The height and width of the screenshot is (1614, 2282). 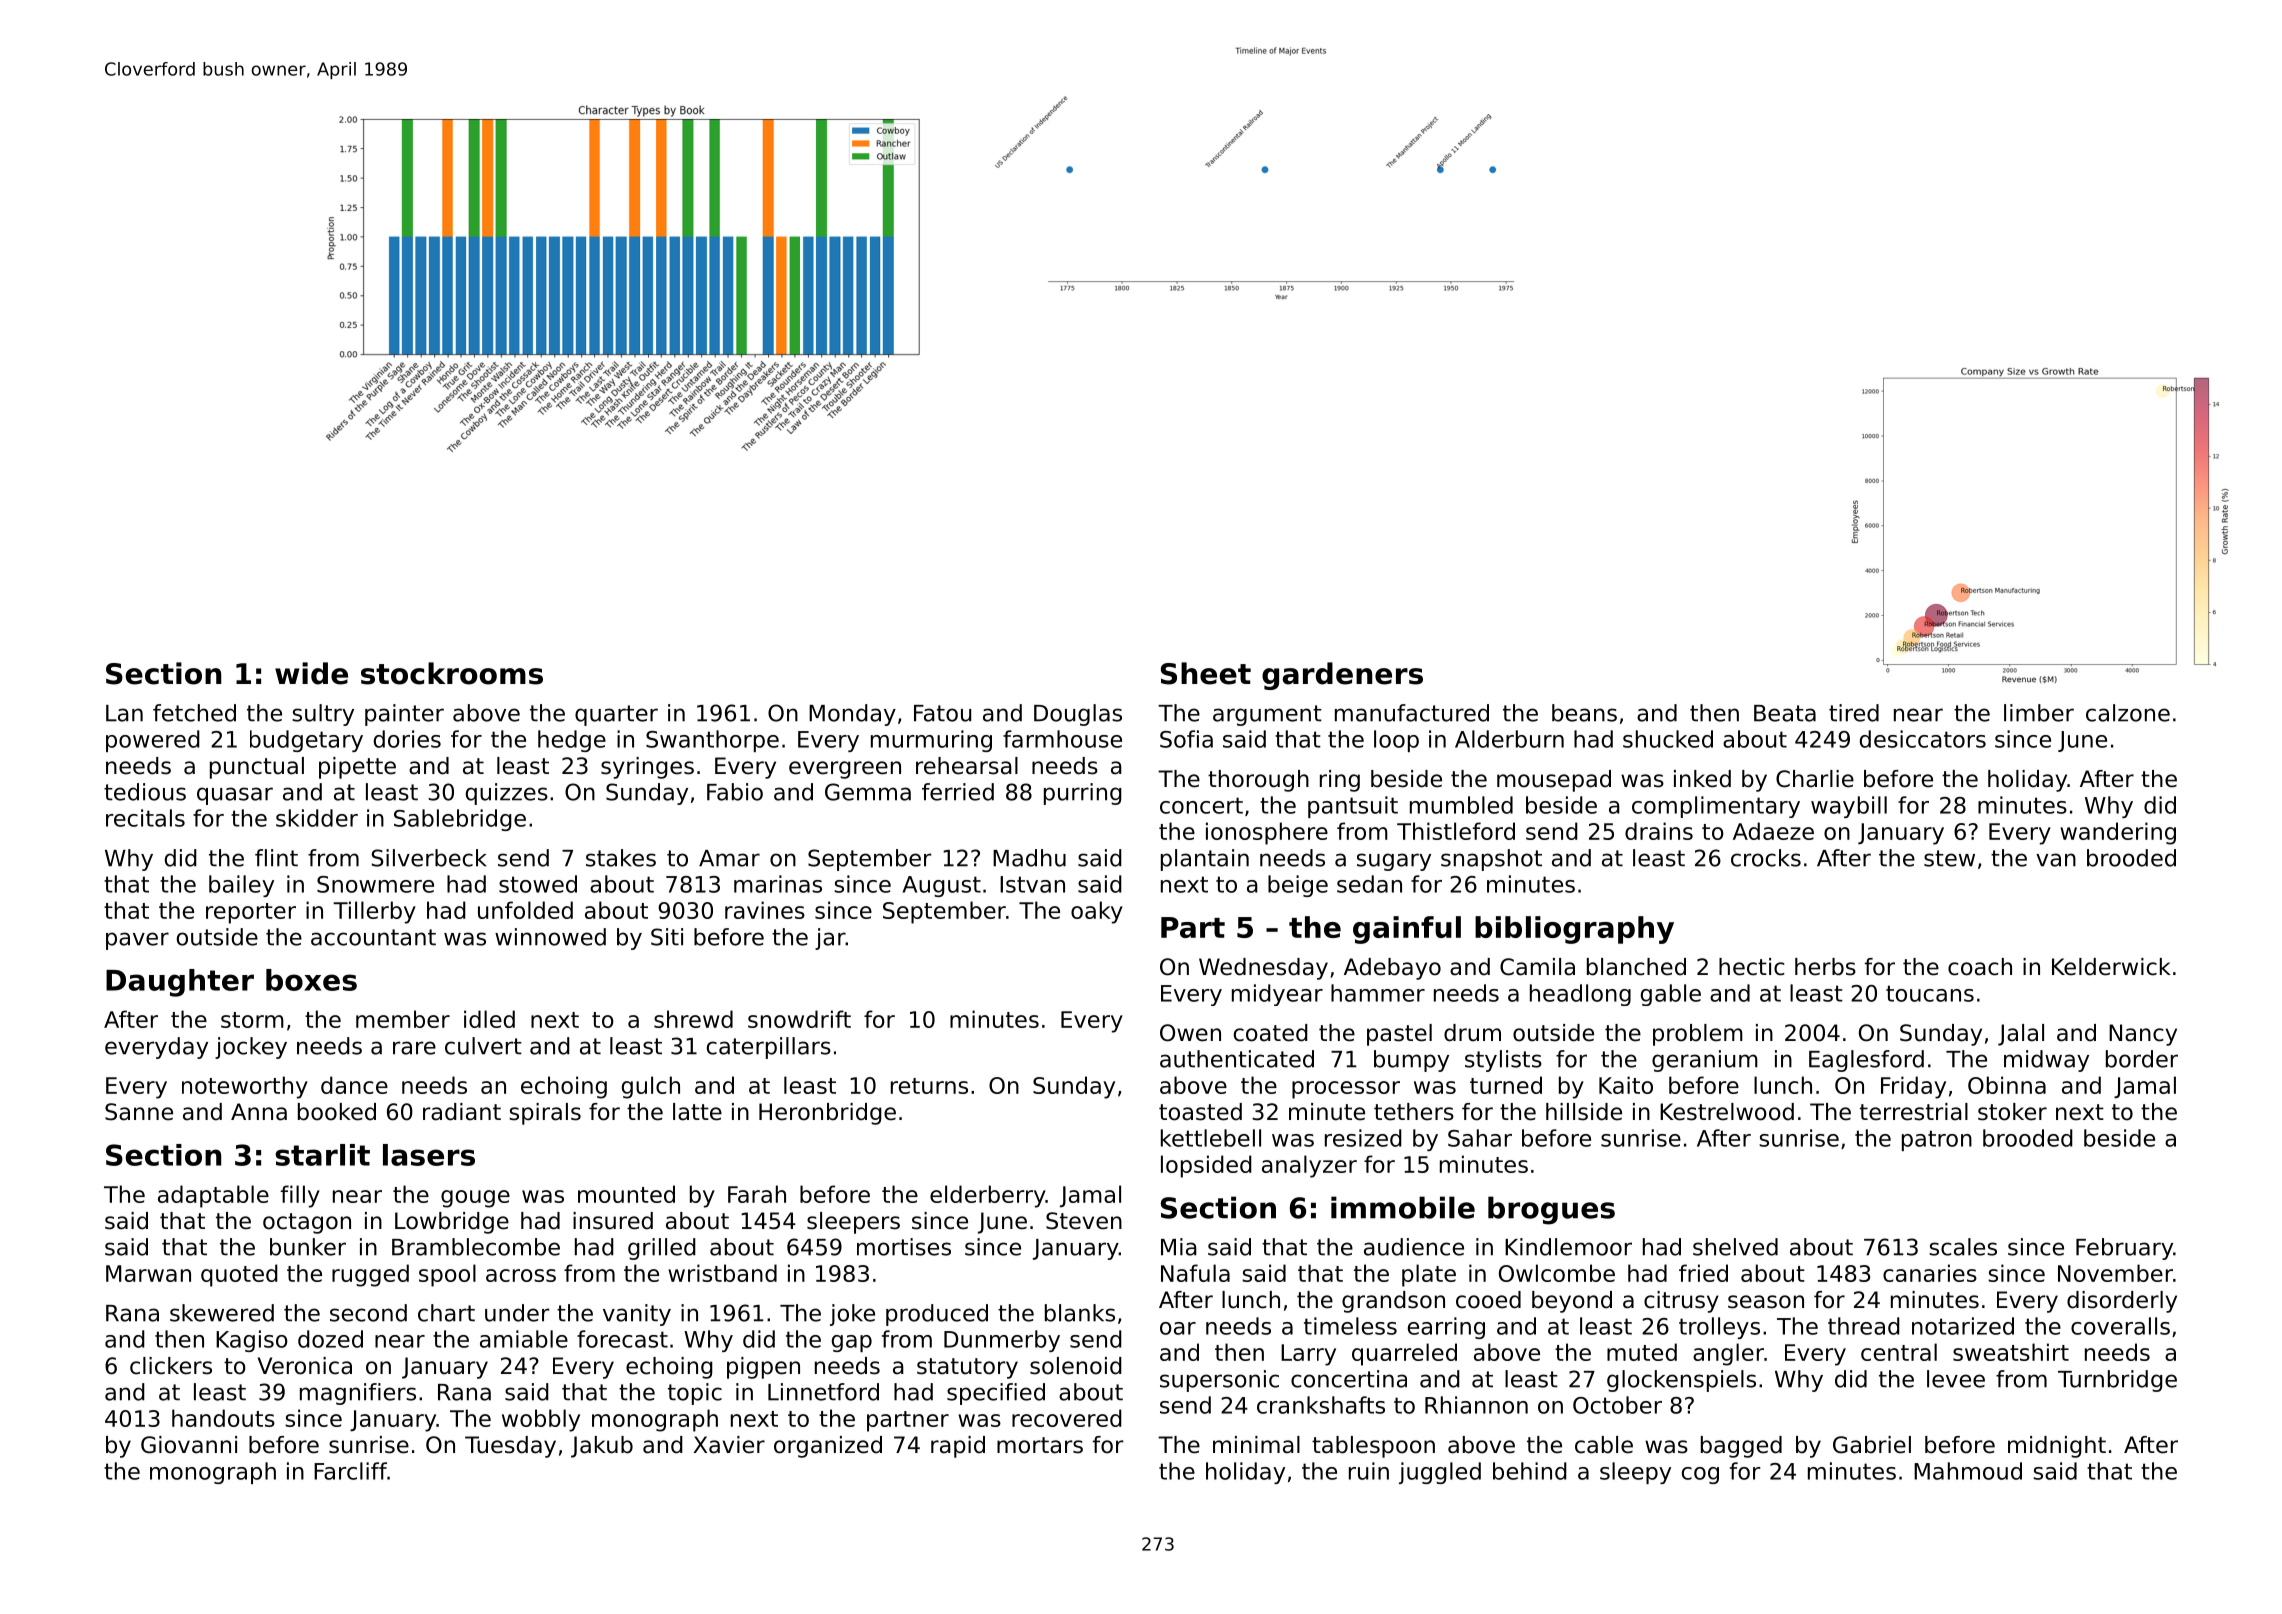 I want to click on stew, so click(x=1949, y=858).
